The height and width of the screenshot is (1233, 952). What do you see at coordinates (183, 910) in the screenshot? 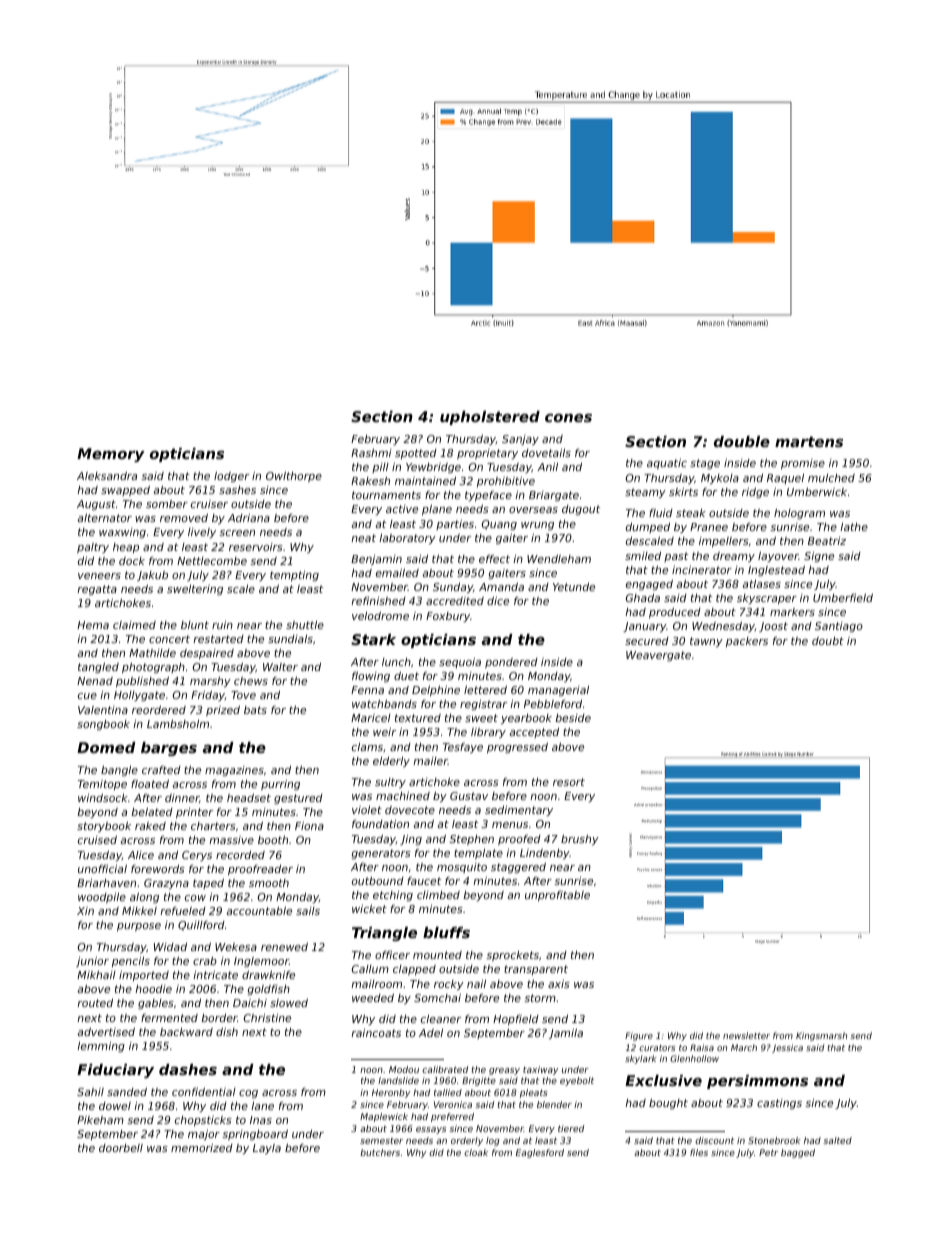
I see `refueled` at bounding box center [183, 910].
